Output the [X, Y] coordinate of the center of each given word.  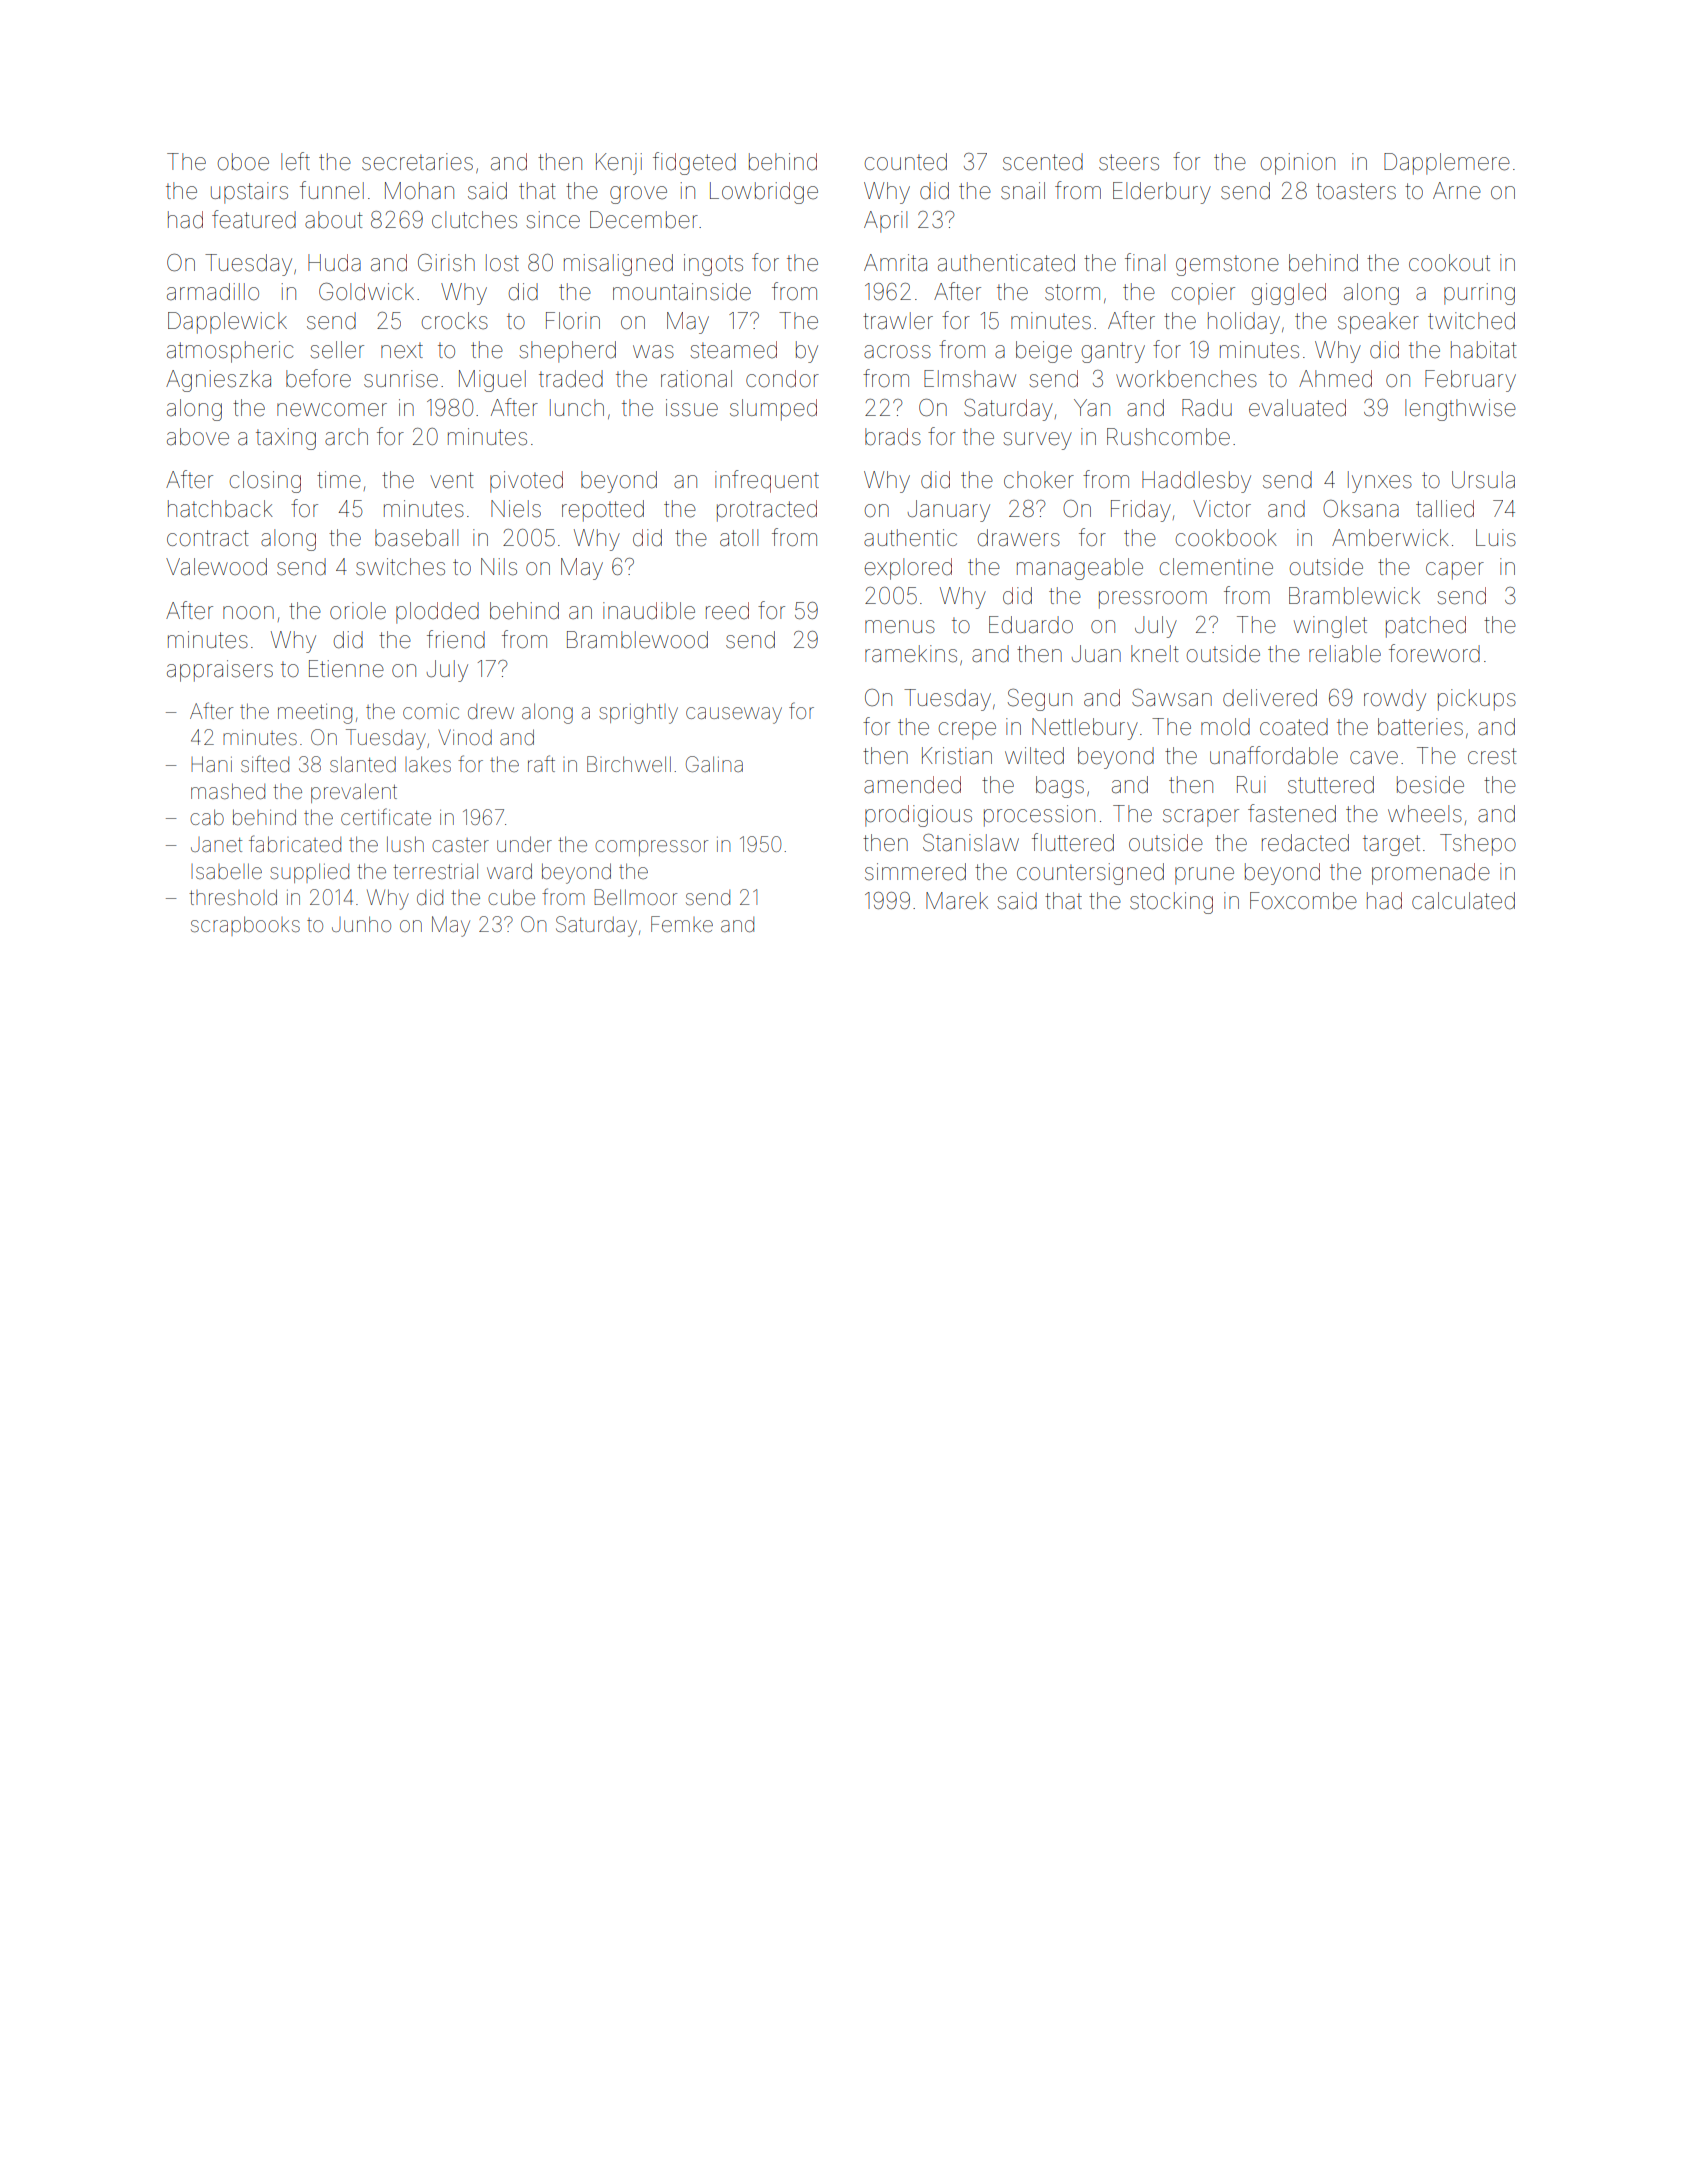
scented [1043, 162]
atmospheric [230, 352]
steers [1129, 162]
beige [1044, 352]
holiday [1244, 323]
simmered [915, 872]
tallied [1445, 509]
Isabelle [226, 871]
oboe [243, 162]
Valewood [216, 567]
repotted [603, 511]
